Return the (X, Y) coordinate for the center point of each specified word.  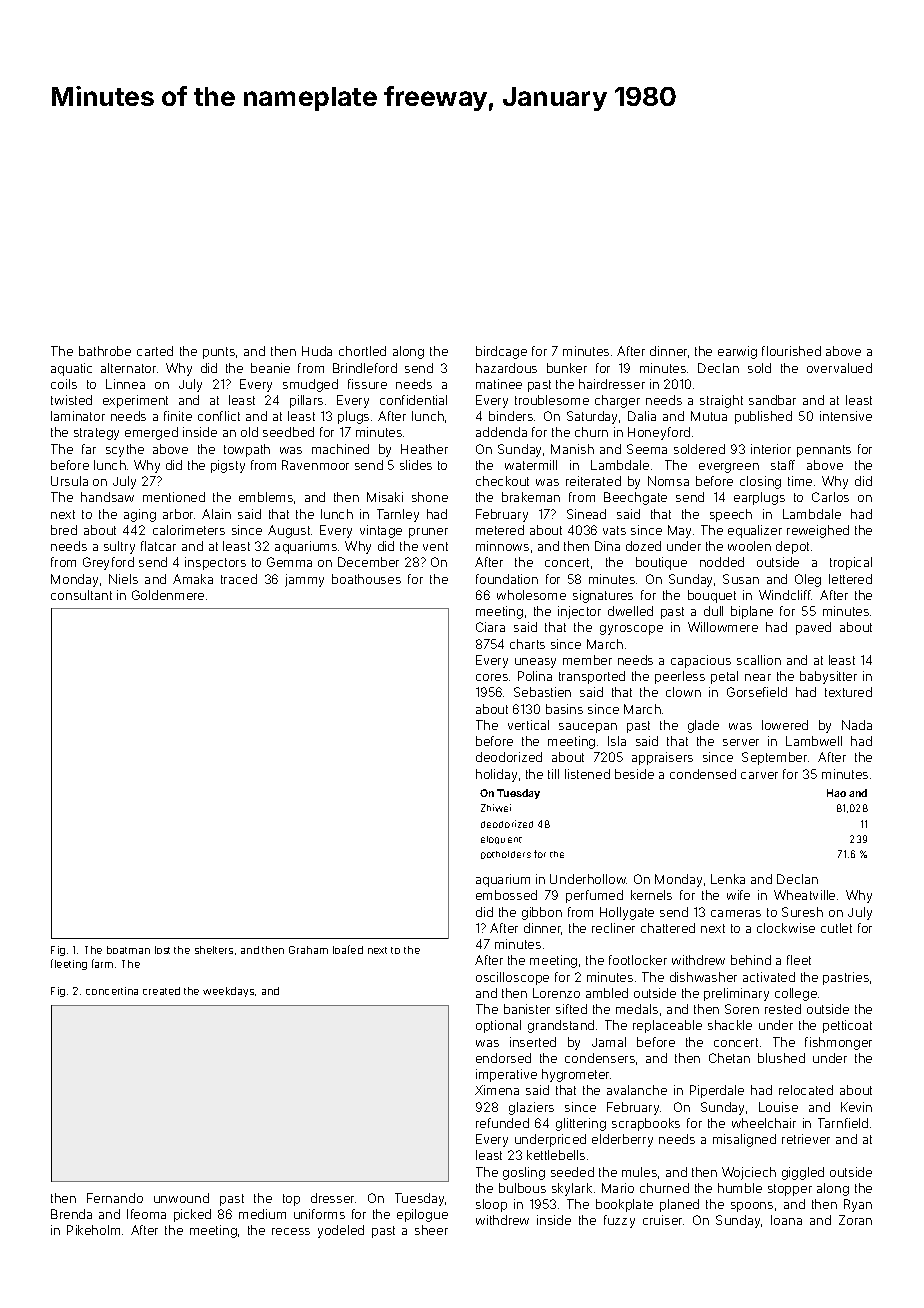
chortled (362, 351)
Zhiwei (496, 808)
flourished (791, 351)
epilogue (422, 1215)
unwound (181, 1198)
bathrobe (105, 351)
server (741, 742)
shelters (214, 950)
